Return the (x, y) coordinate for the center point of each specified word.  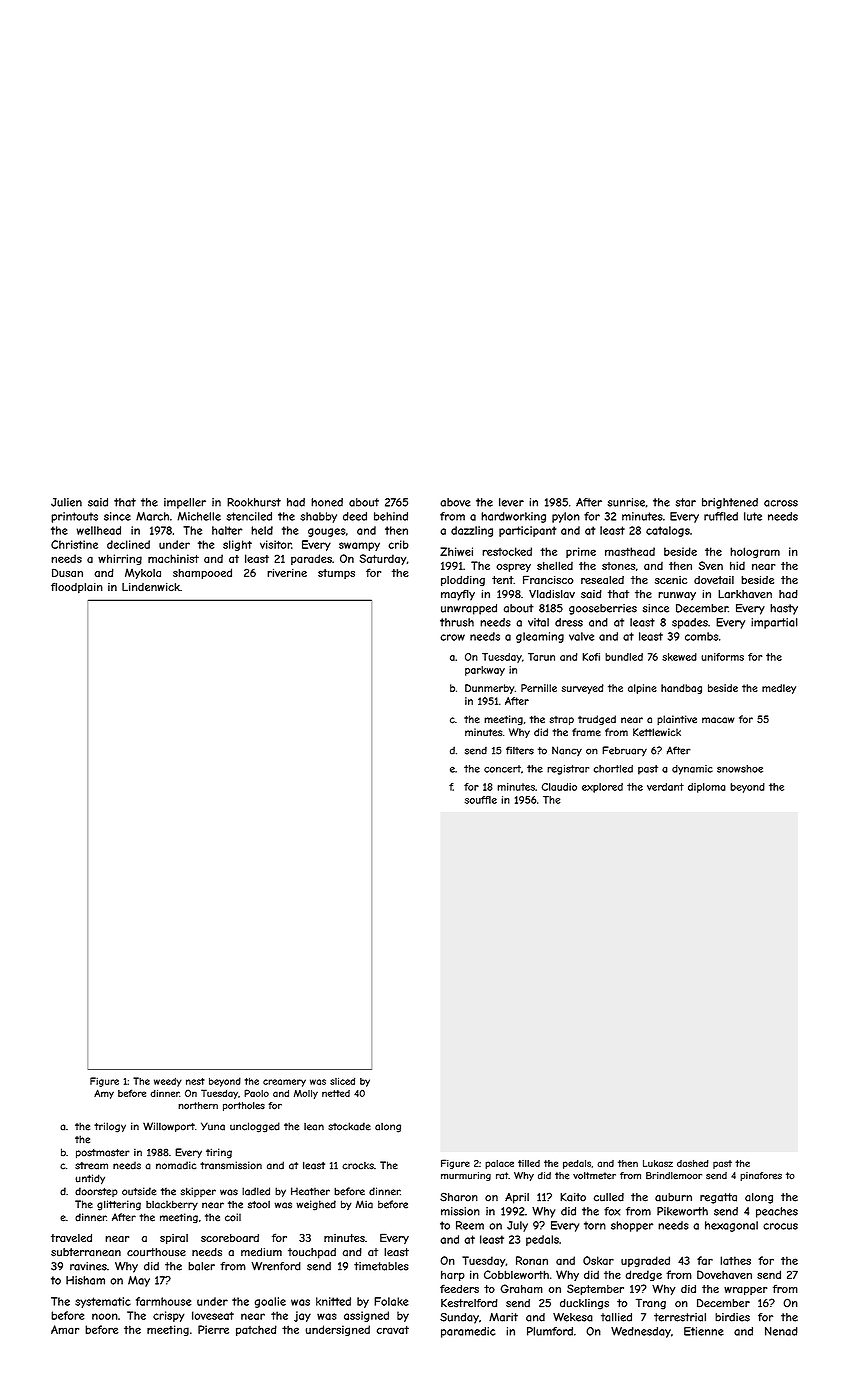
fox (612, 1211)
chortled (613, 769)
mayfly (458, 595)
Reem (470, 1225)
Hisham (85, 1280)
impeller (185, 503)
